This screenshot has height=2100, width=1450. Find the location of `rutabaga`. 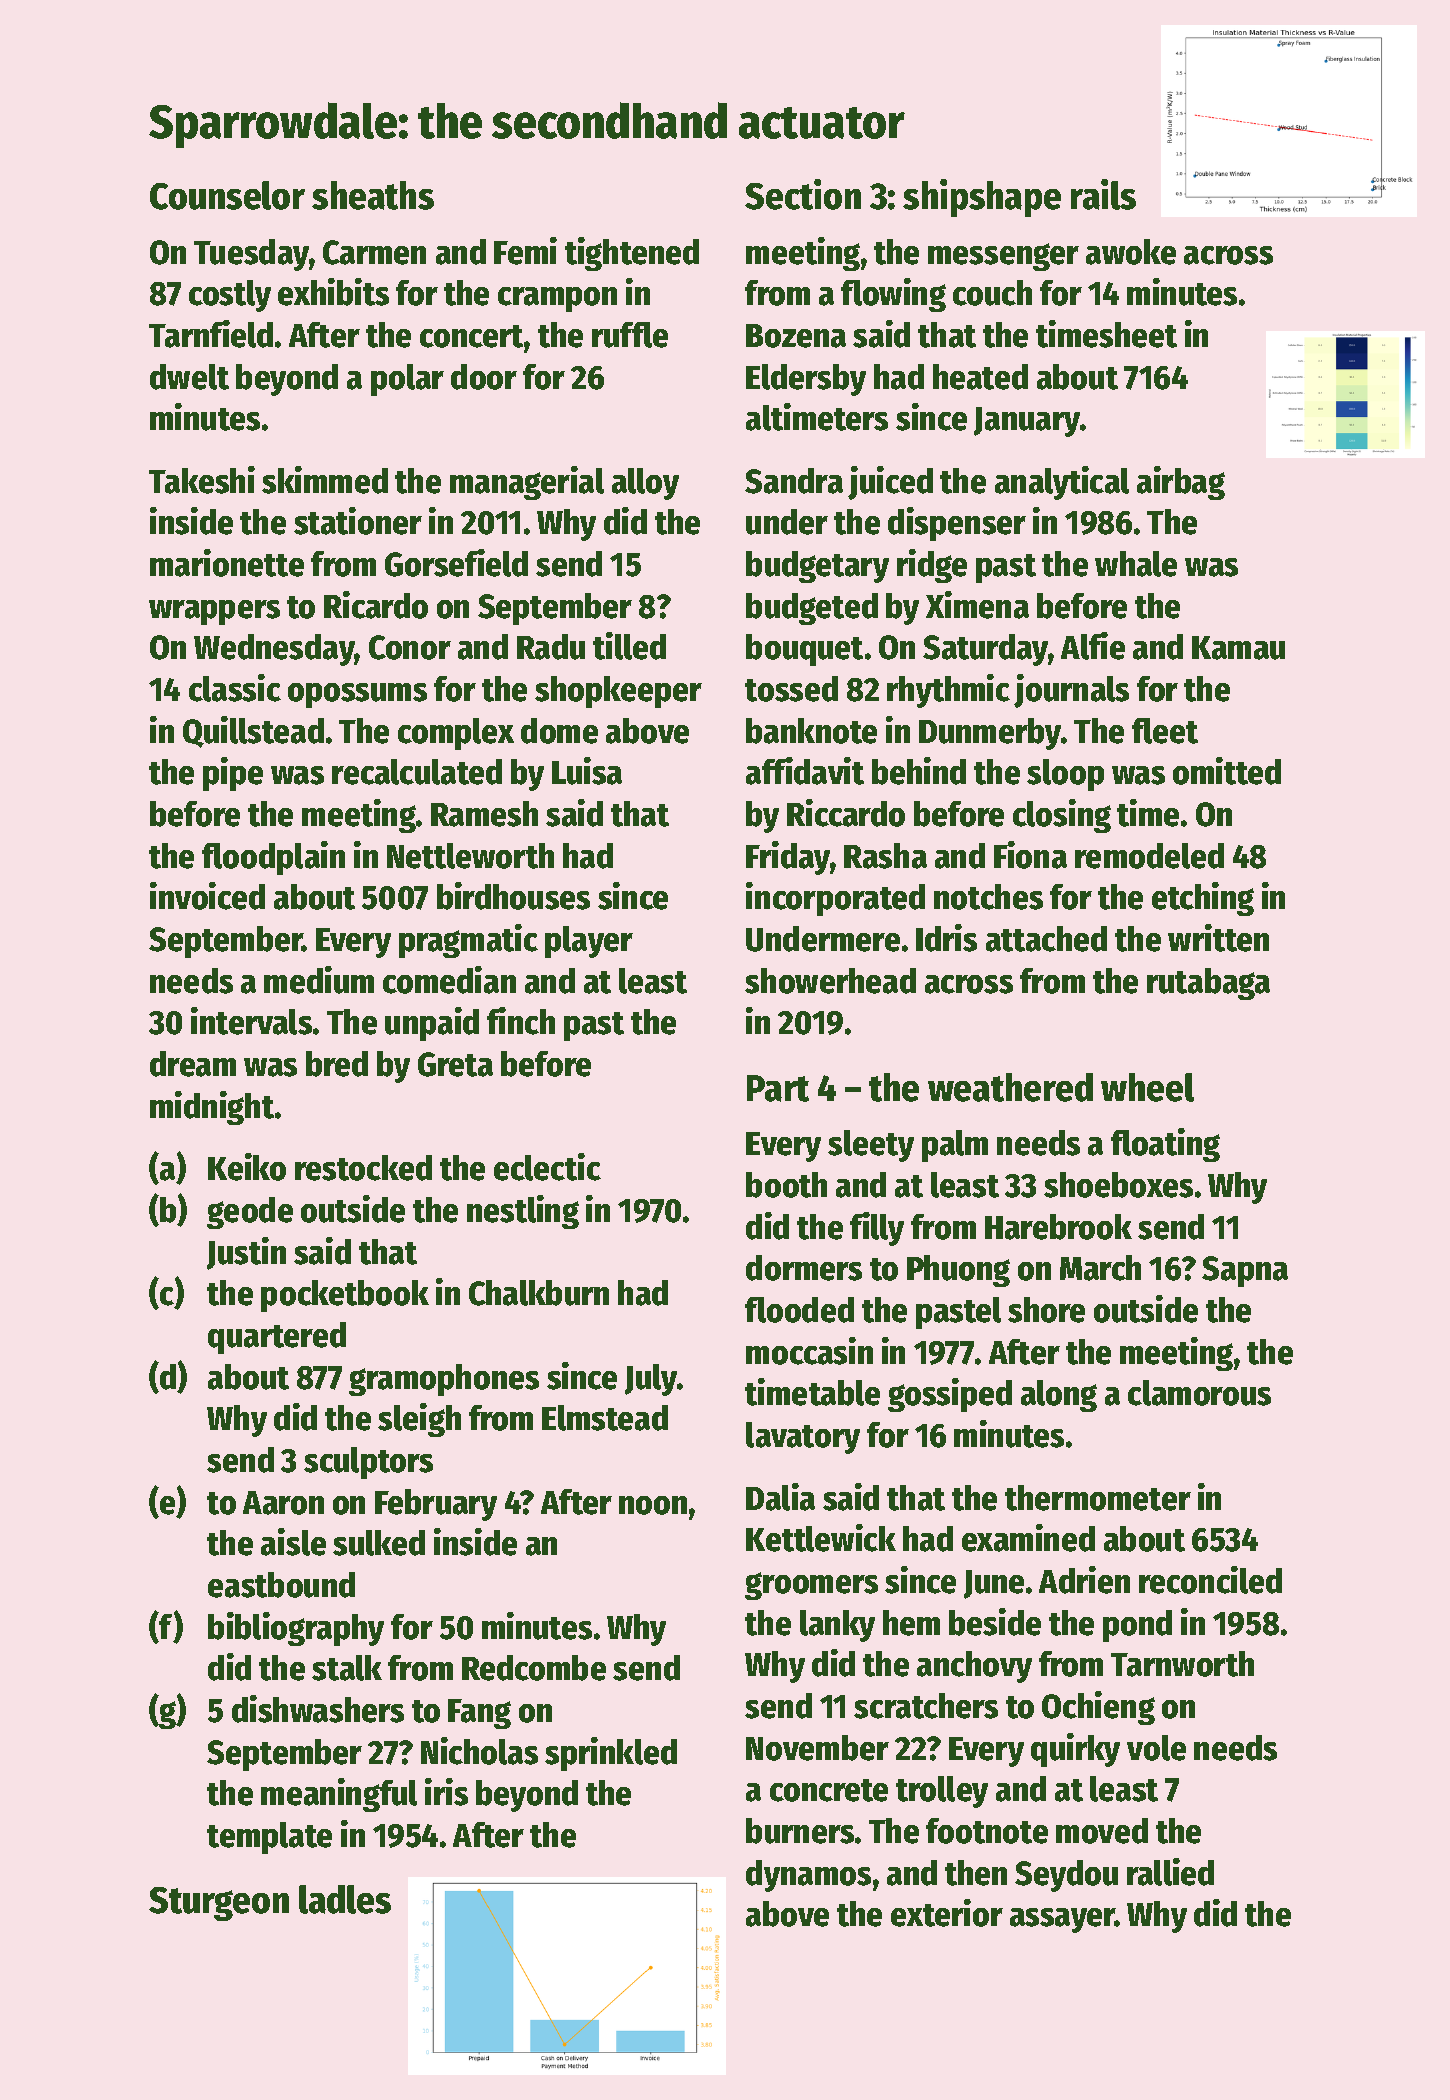

rutabaga is located at coordinates (1208, 984).
